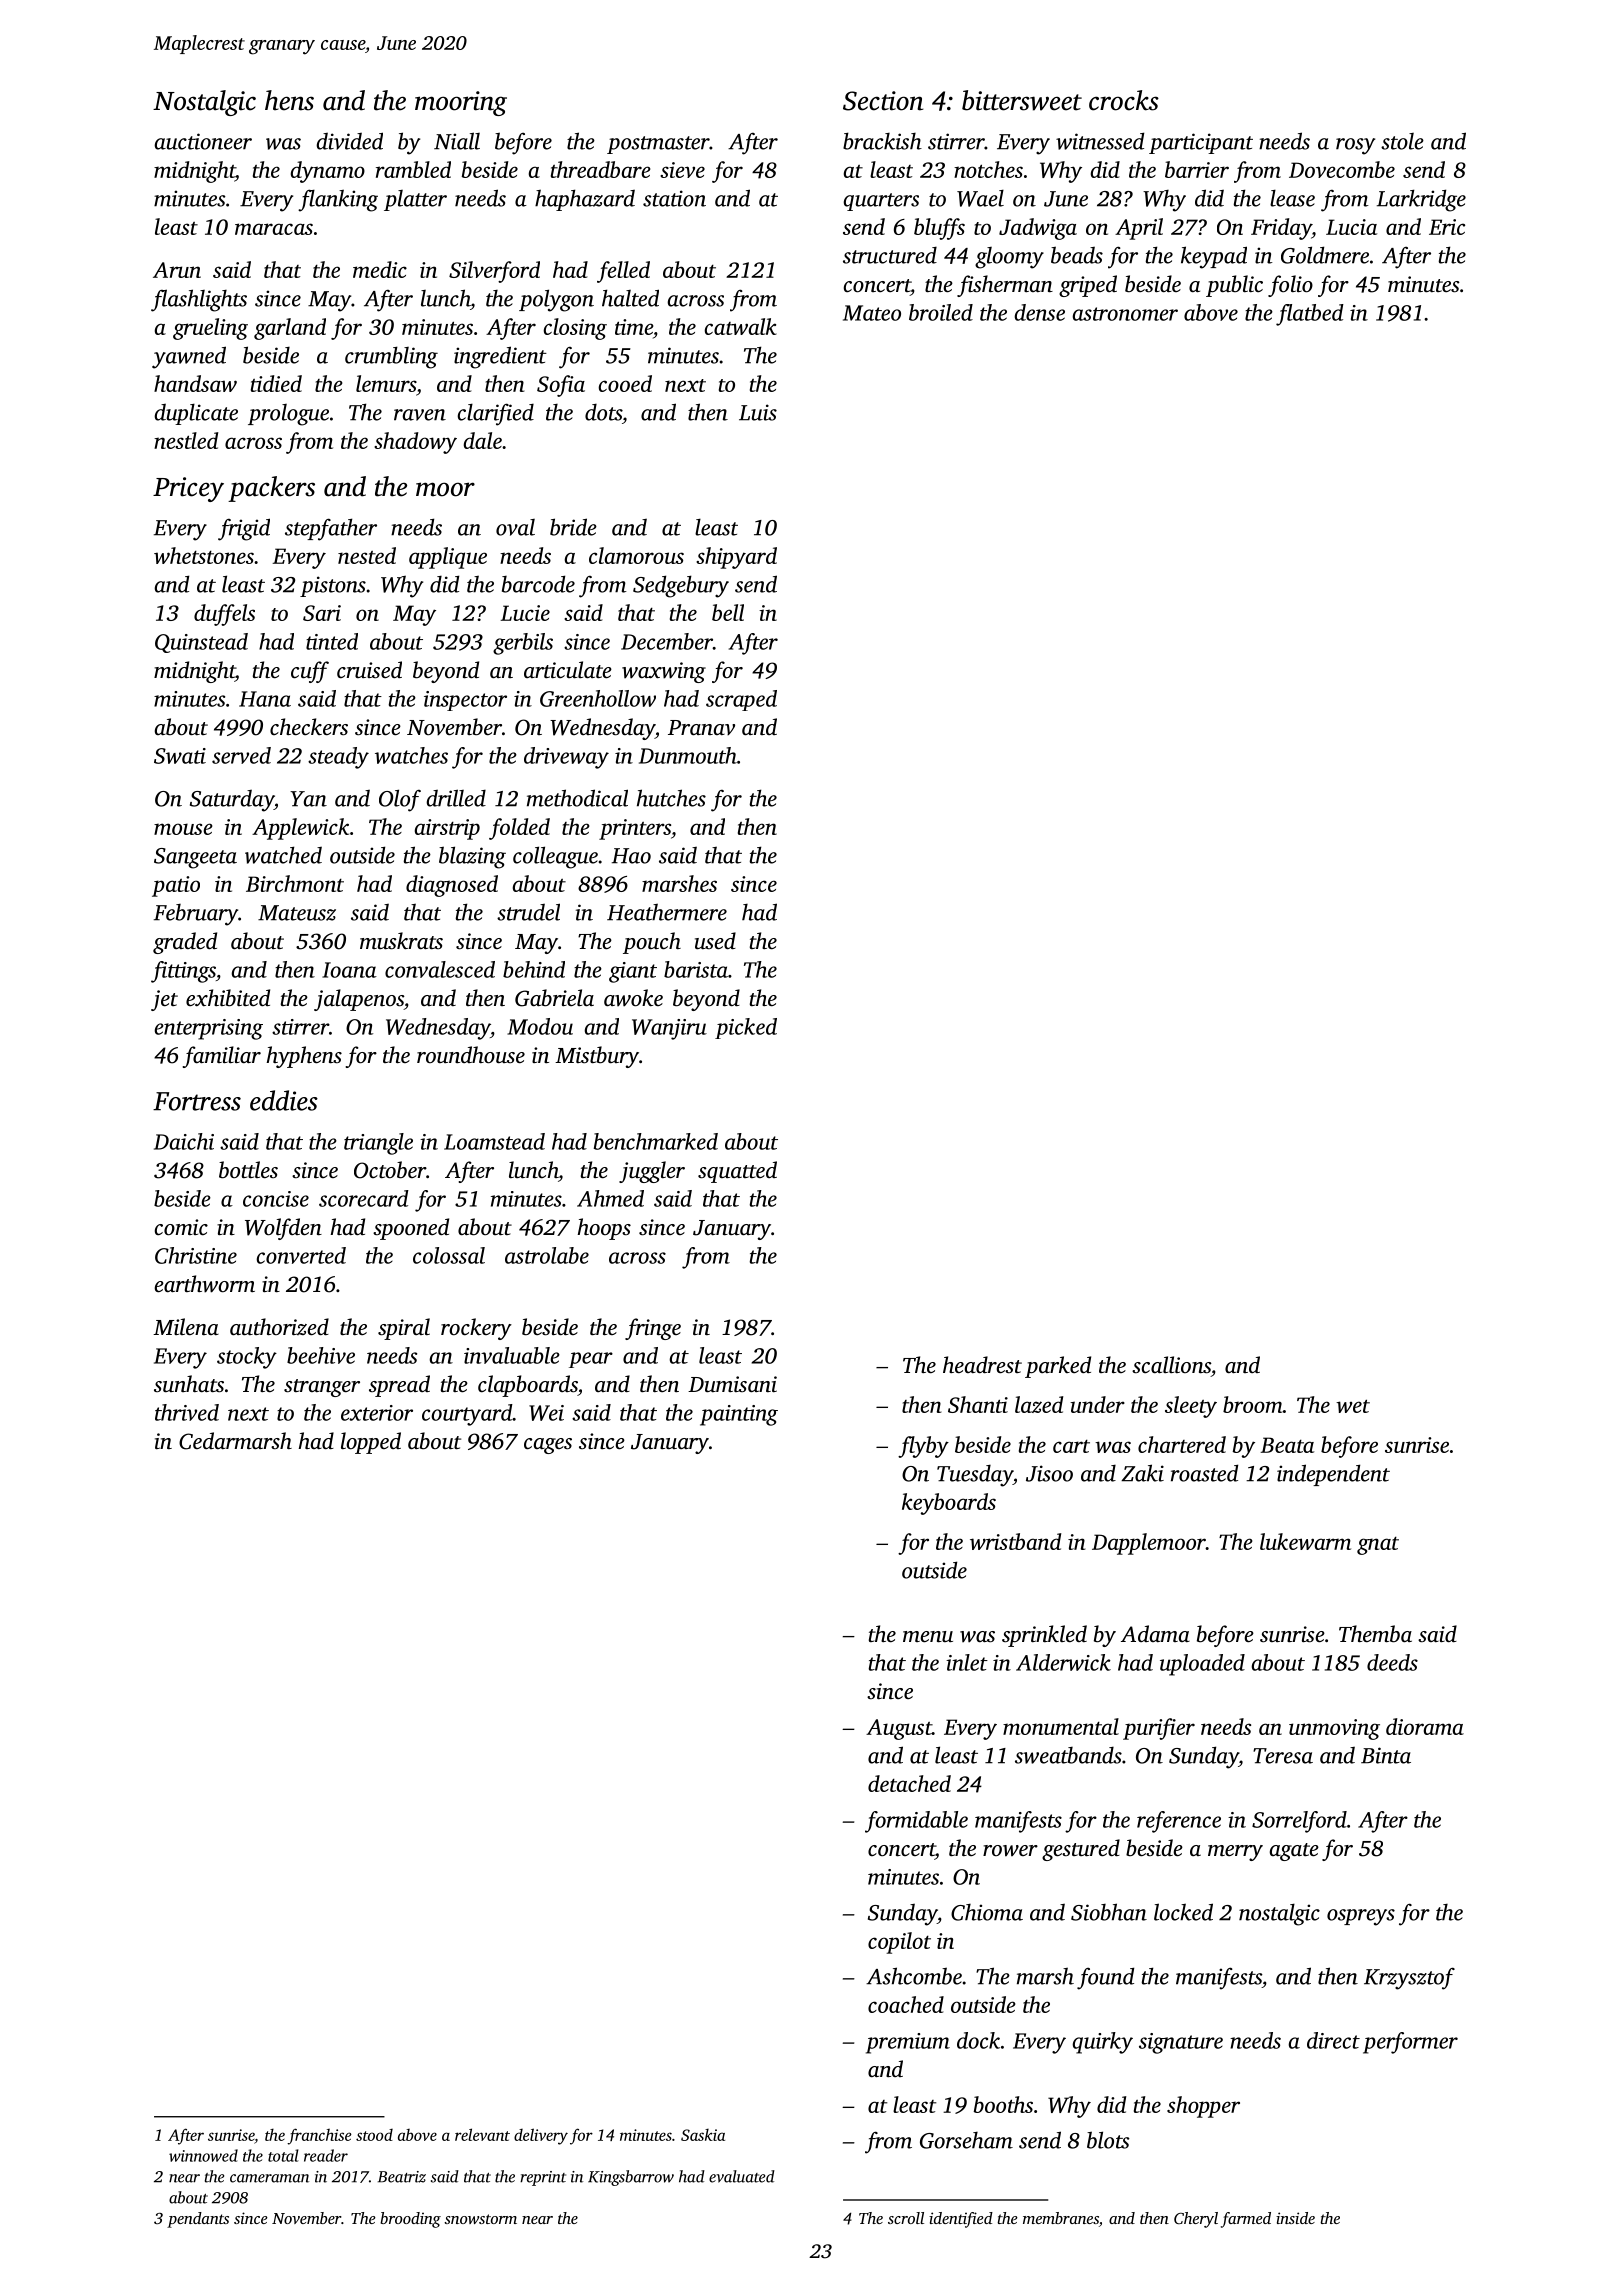 The height and width of the page is (2292, 1620). Describe the element at coordinates (378, 1144) in the page. I see `triangle` at that location.
